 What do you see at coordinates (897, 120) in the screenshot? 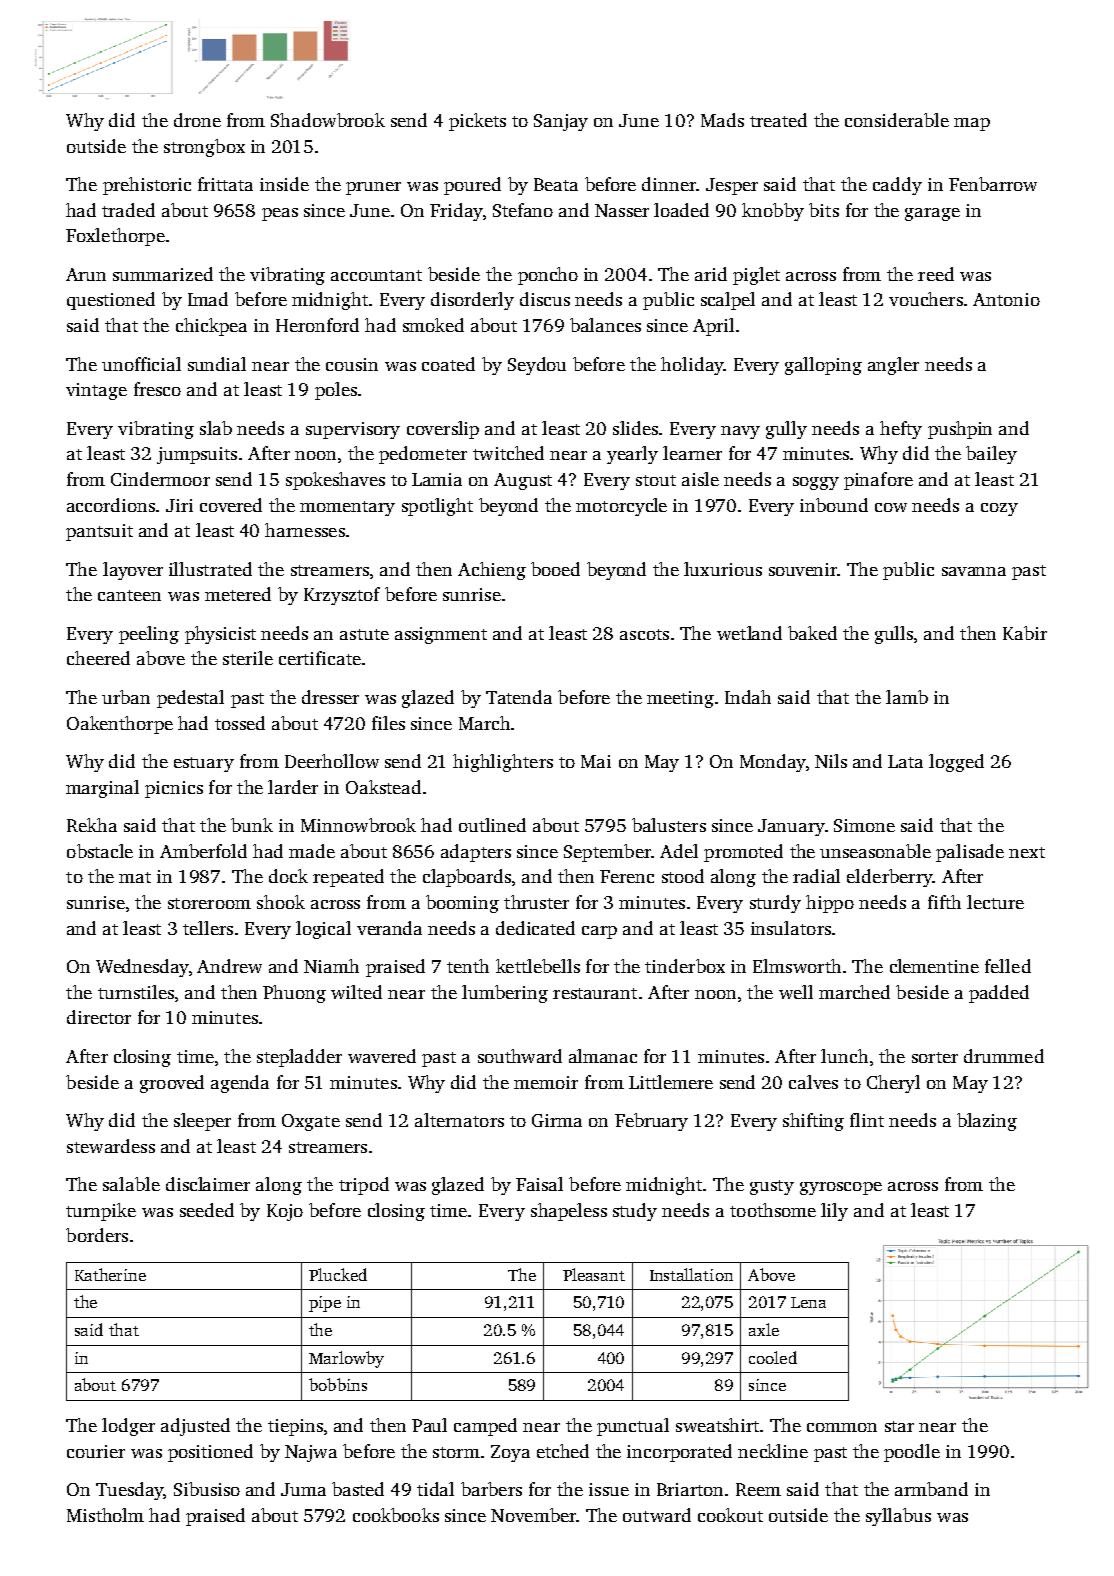
I see `considerable` at bounding box center [897, 120].
